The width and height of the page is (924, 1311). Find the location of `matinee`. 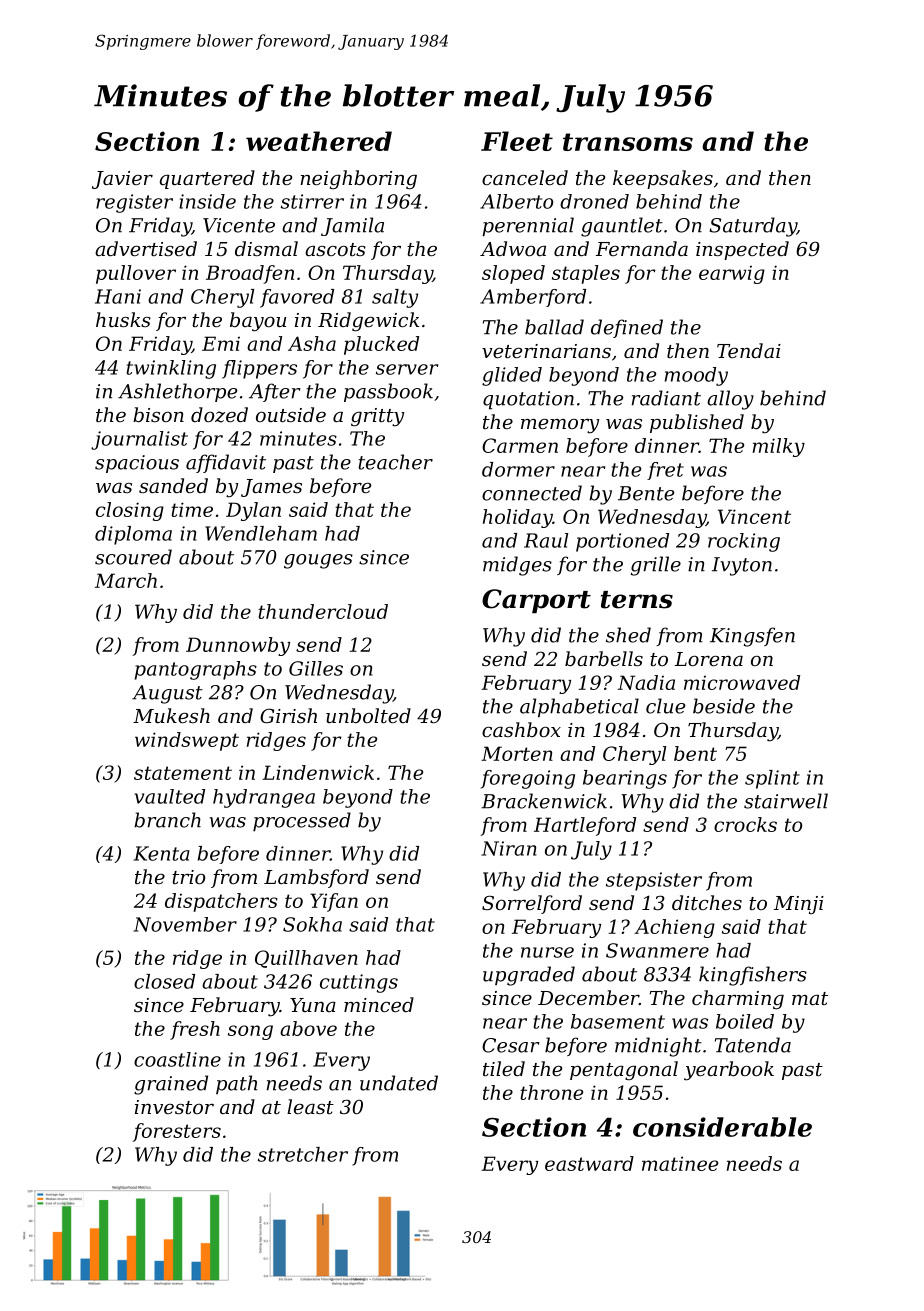

matinee is located at coordinates (680, 1163).
